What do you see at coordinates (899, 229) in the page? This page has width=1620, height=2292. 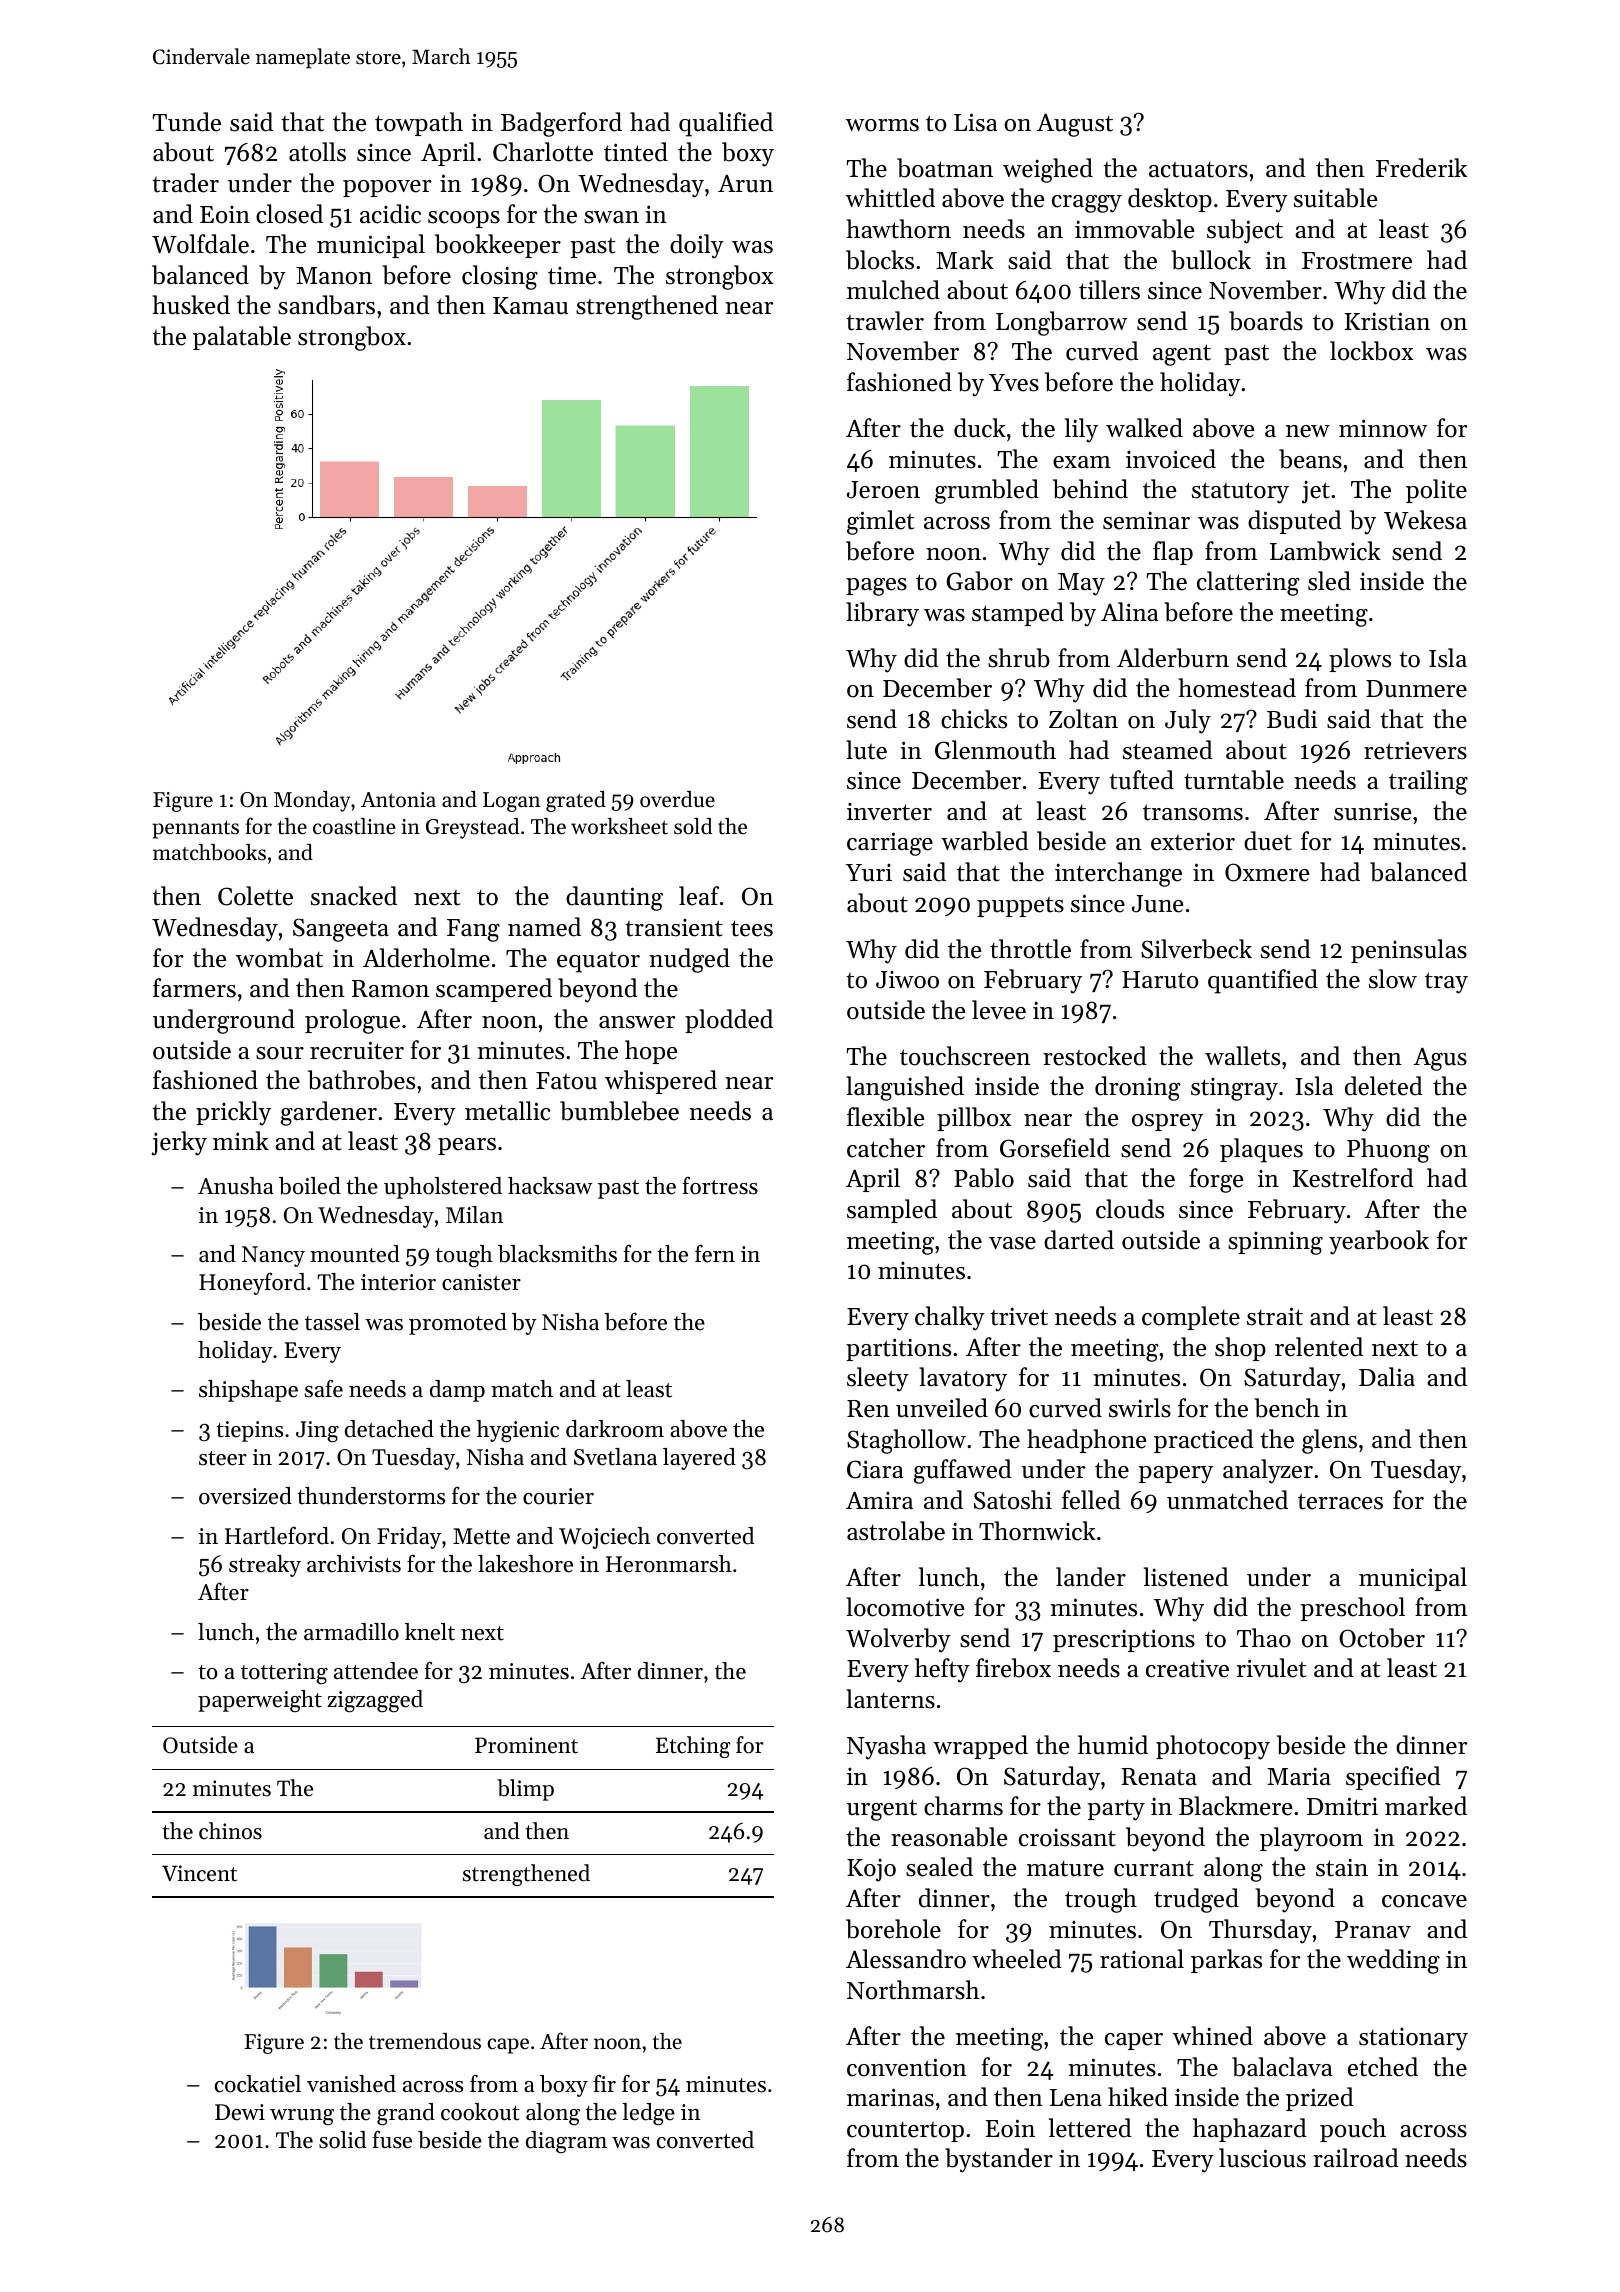 I see `hawthorn` at bounding box center [899, 229].
